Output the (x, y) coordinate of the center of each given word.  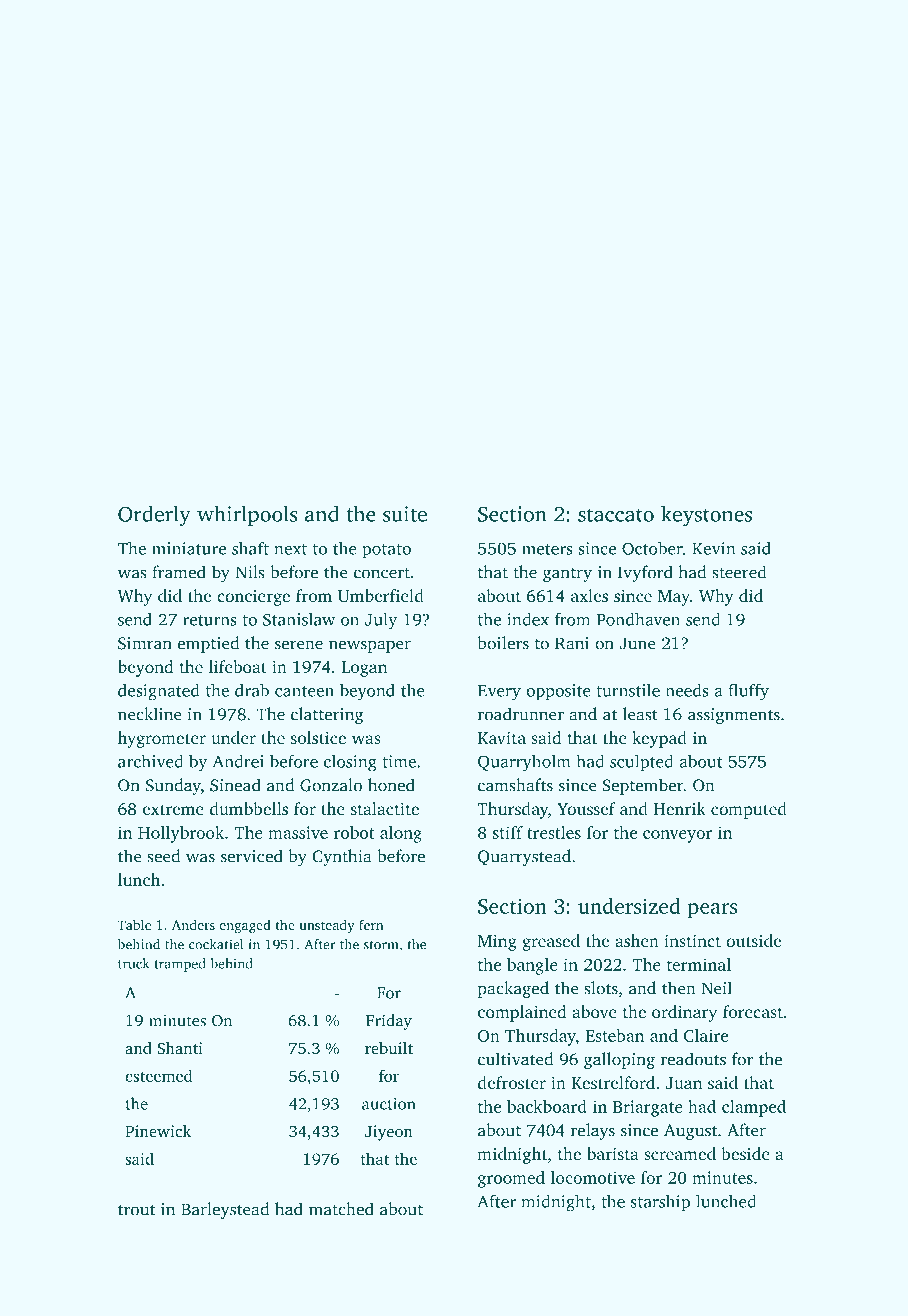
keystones (706, 516)
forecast (753, 1011)
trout (136, 1210)
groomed (511, 1179)
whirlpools (247, 515)
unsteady (327, 926)
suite (405, 514)
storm (381, 945)
